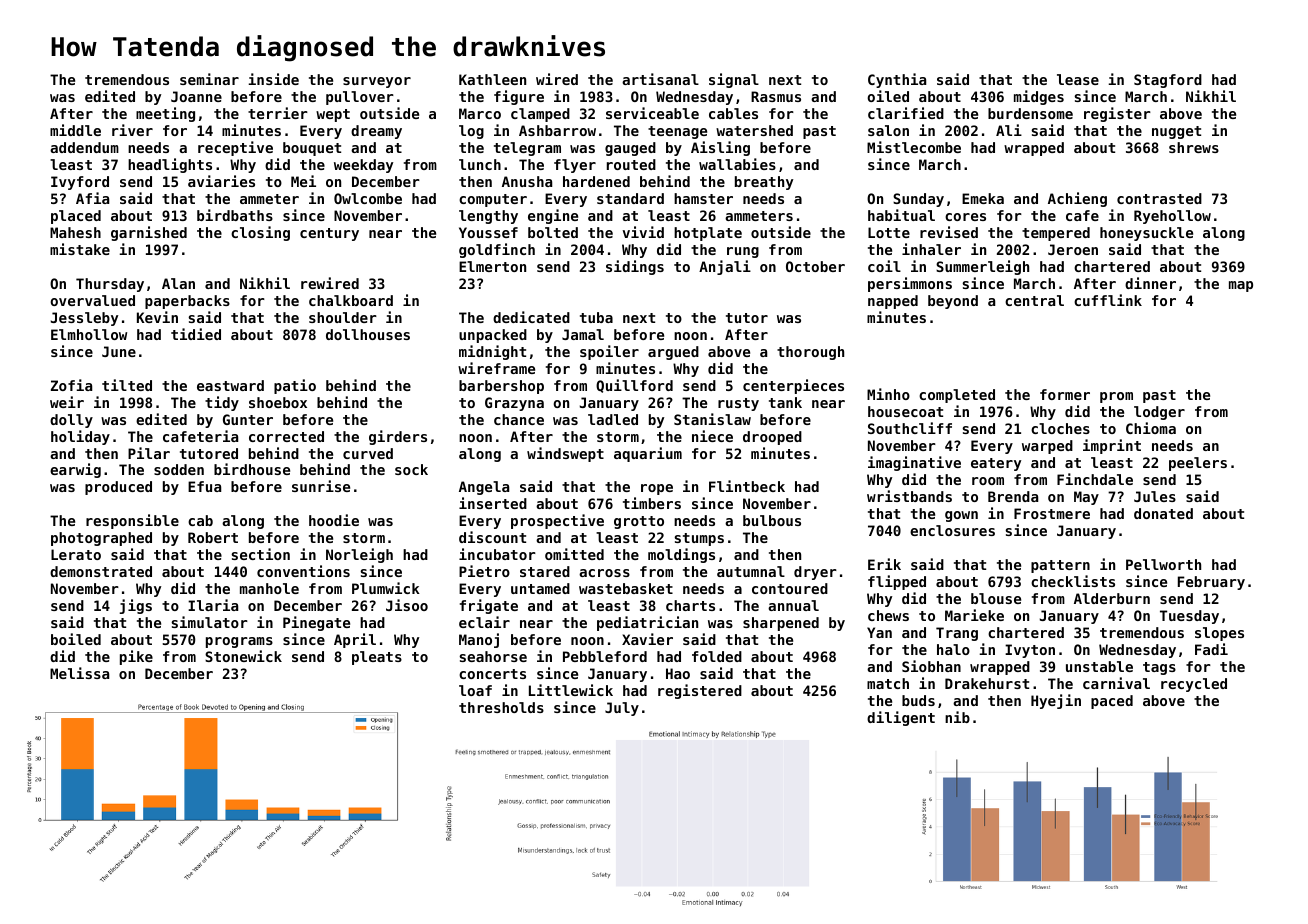 This screenshot has height=924, width=1308. Describe the element at coordinates (613, 419) in the screenshot. I see `ladled` at that location.
